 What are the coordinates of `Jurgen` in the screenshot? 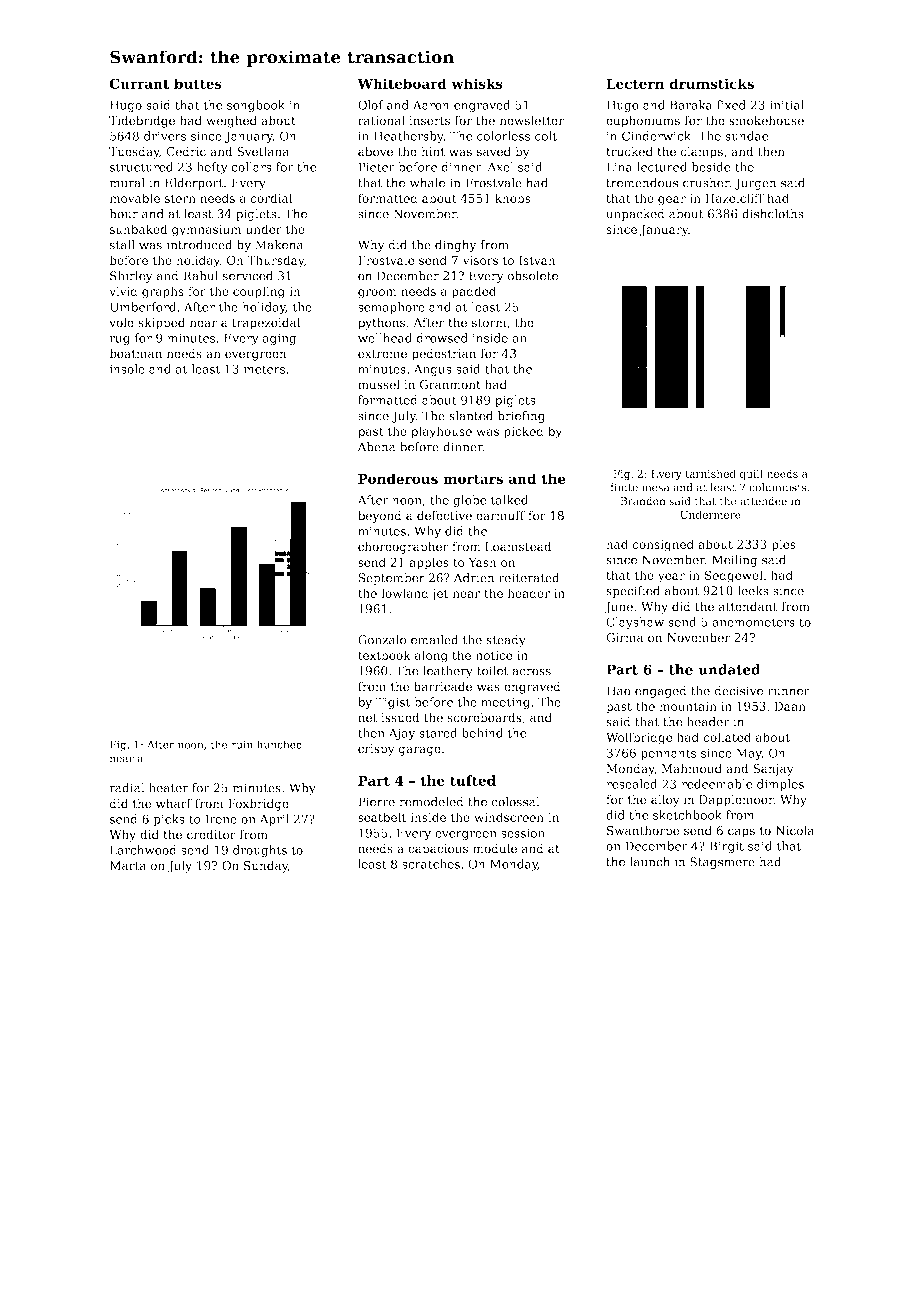 It's located at (755, 184).
